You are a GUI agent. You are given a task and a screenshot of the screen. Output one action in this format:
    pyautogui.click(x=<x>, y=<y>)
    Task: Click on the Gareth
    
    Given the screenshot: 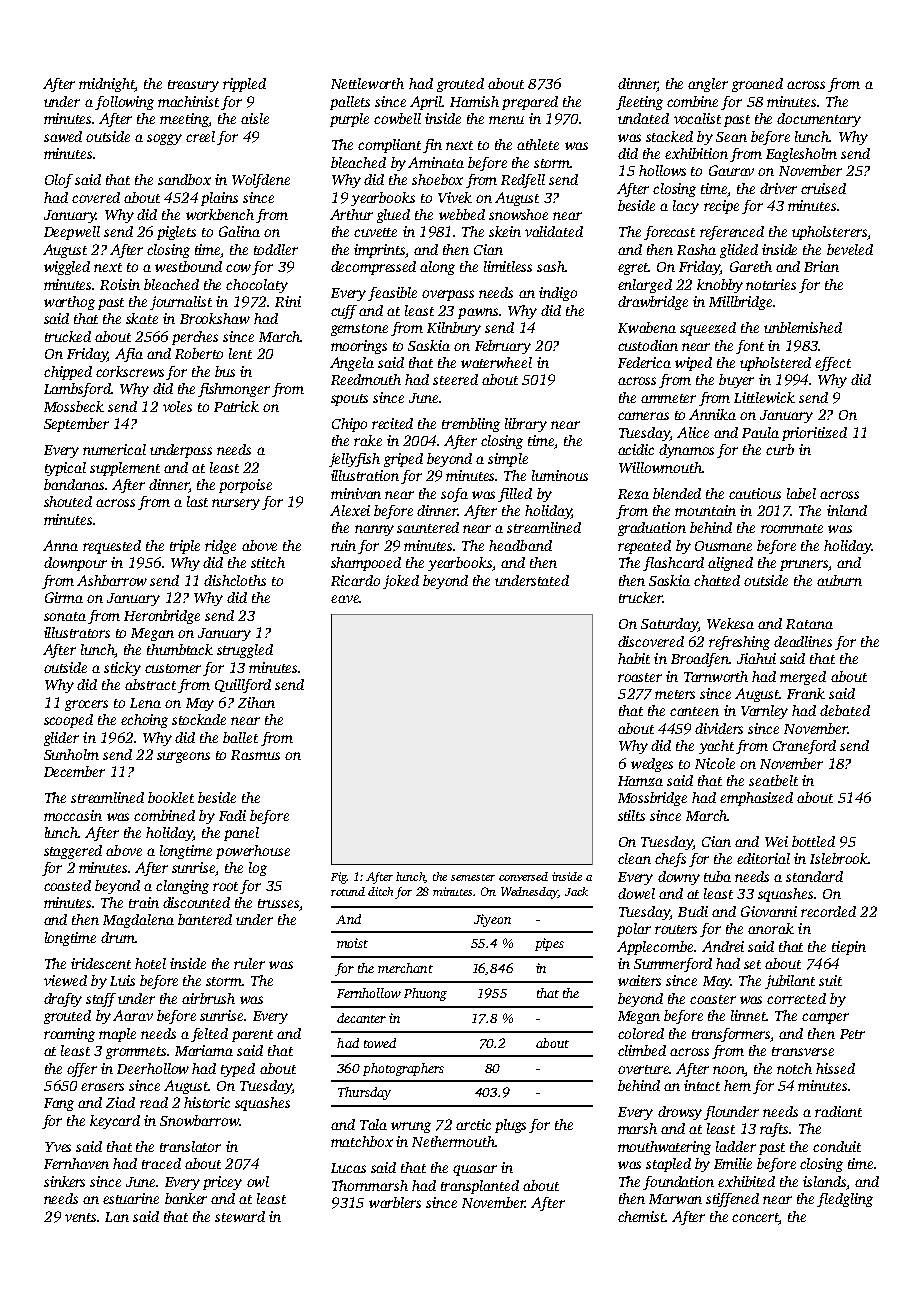 What is the action you would take?
    pyautogui.click(x=751, y=266)
